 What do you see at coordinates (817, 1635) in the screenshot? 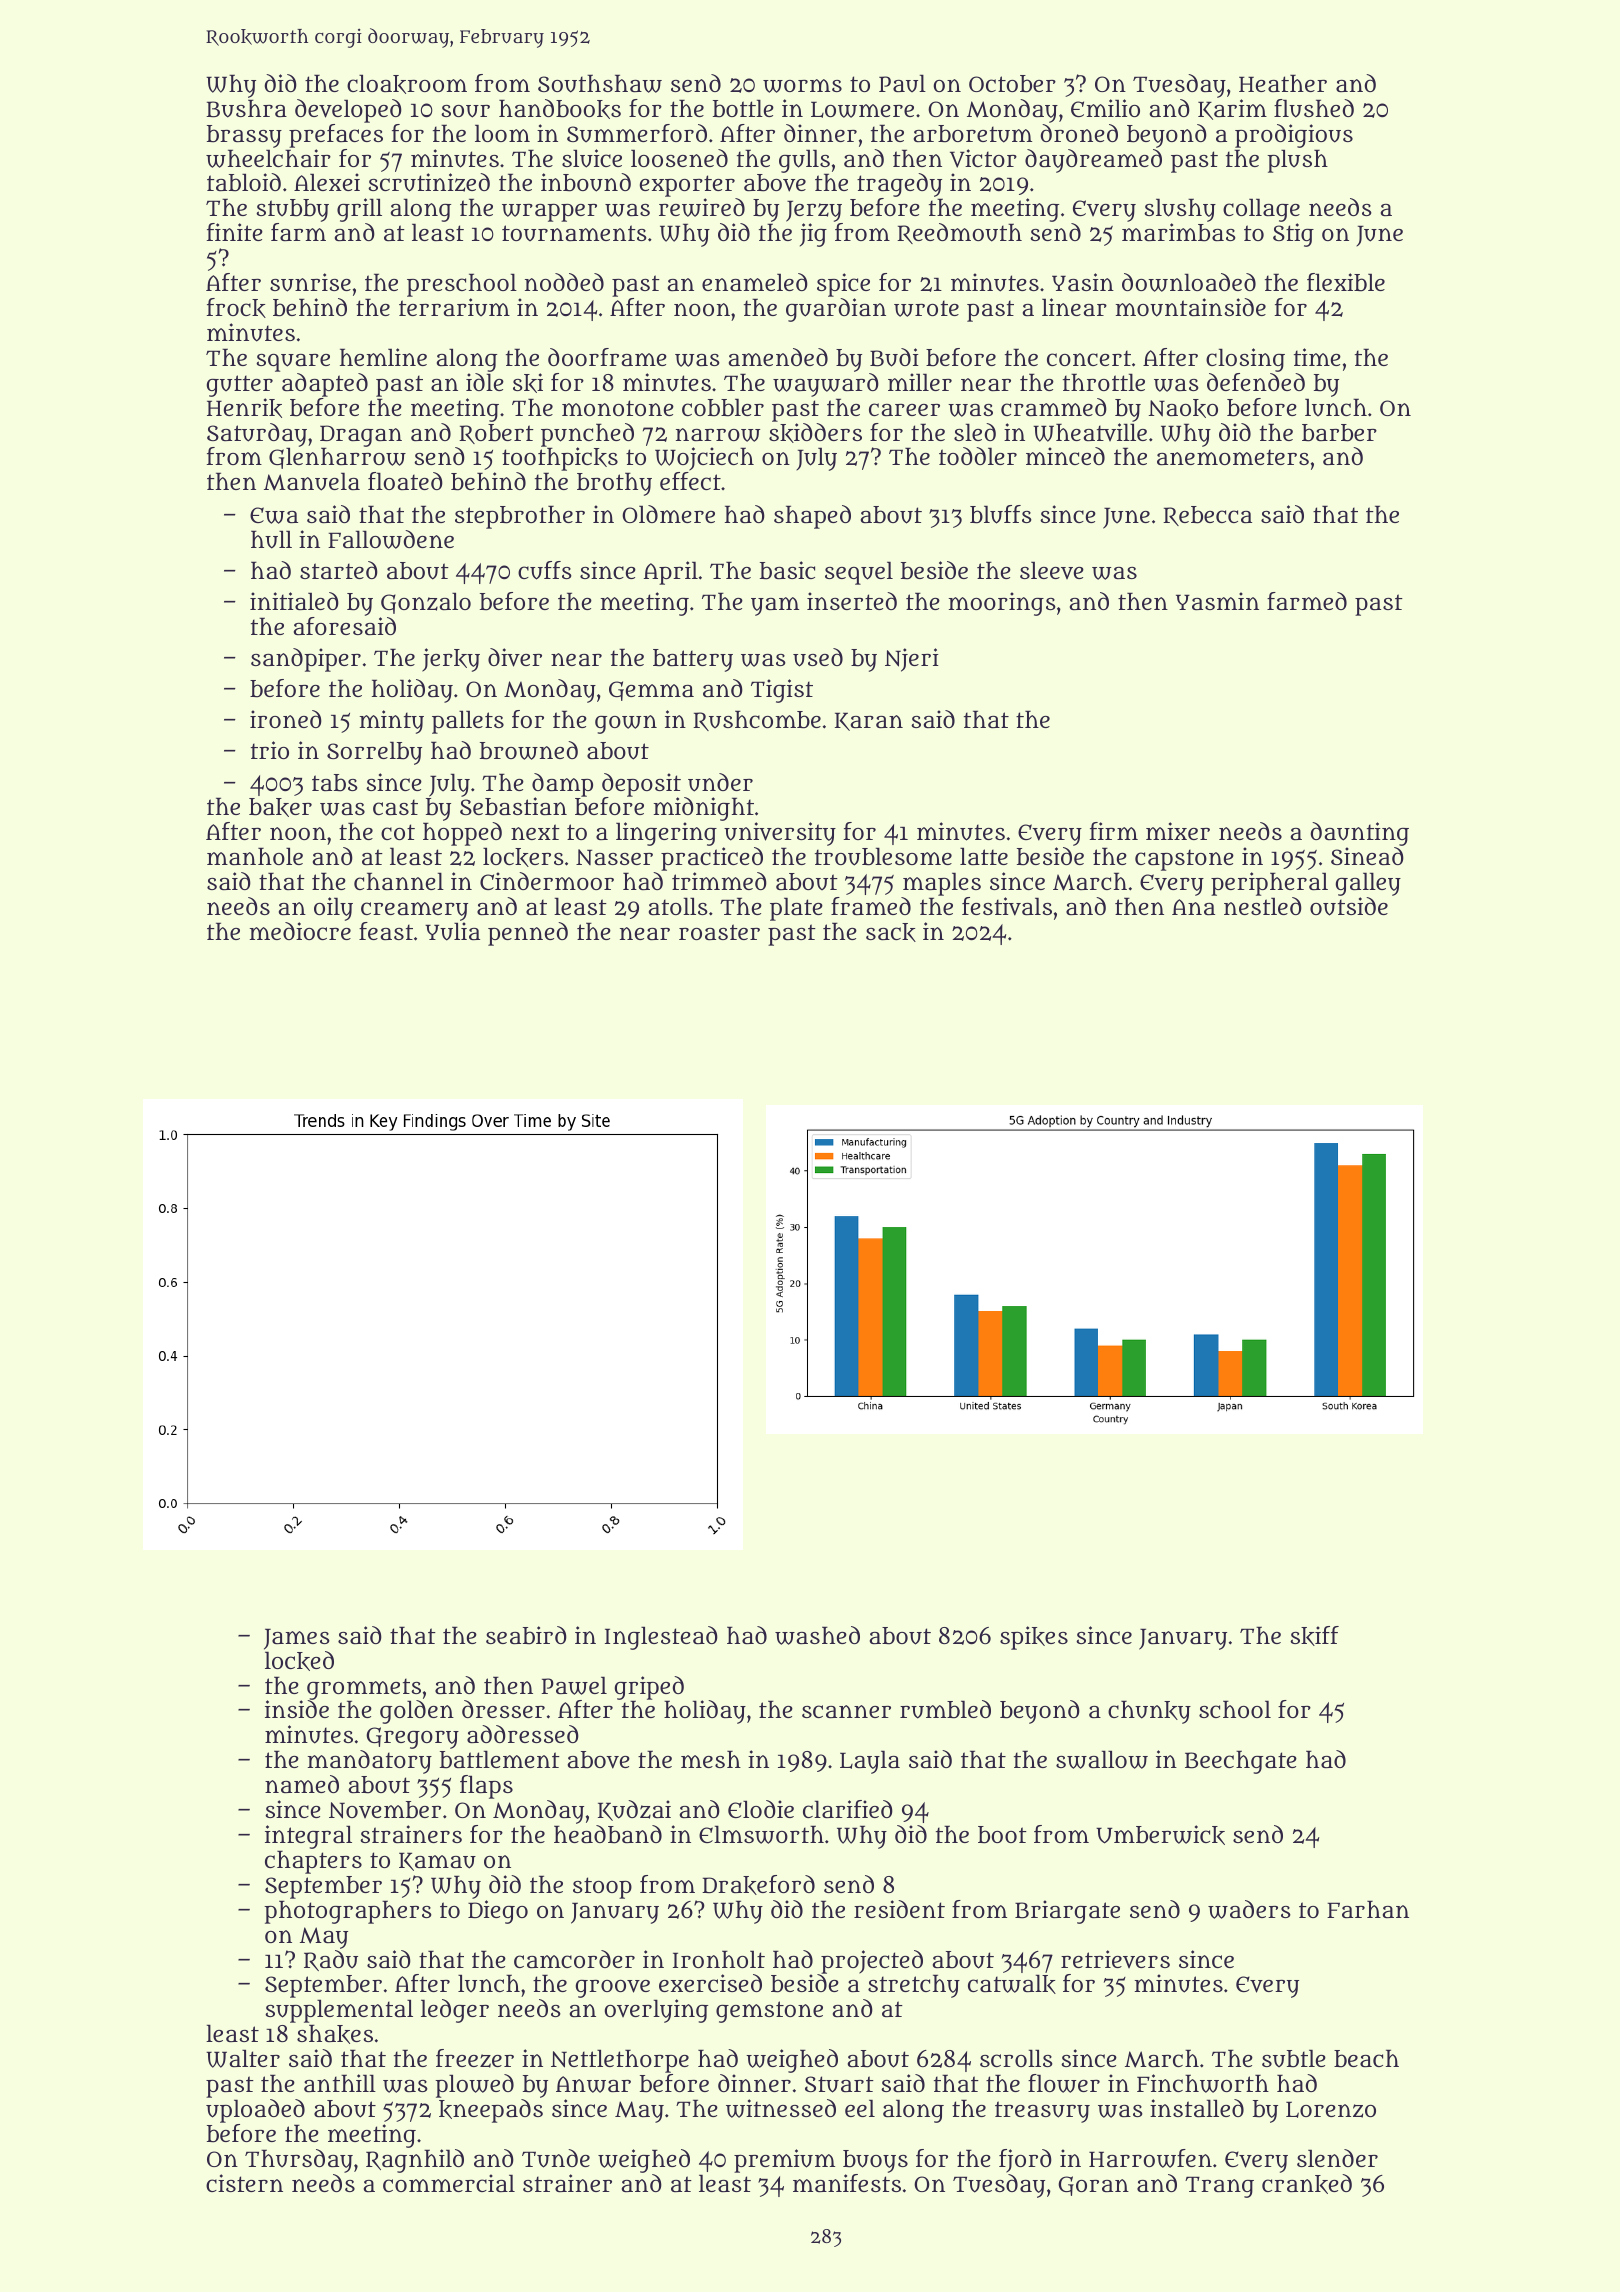
I see `washed` at bounding box center [817, 1635].
